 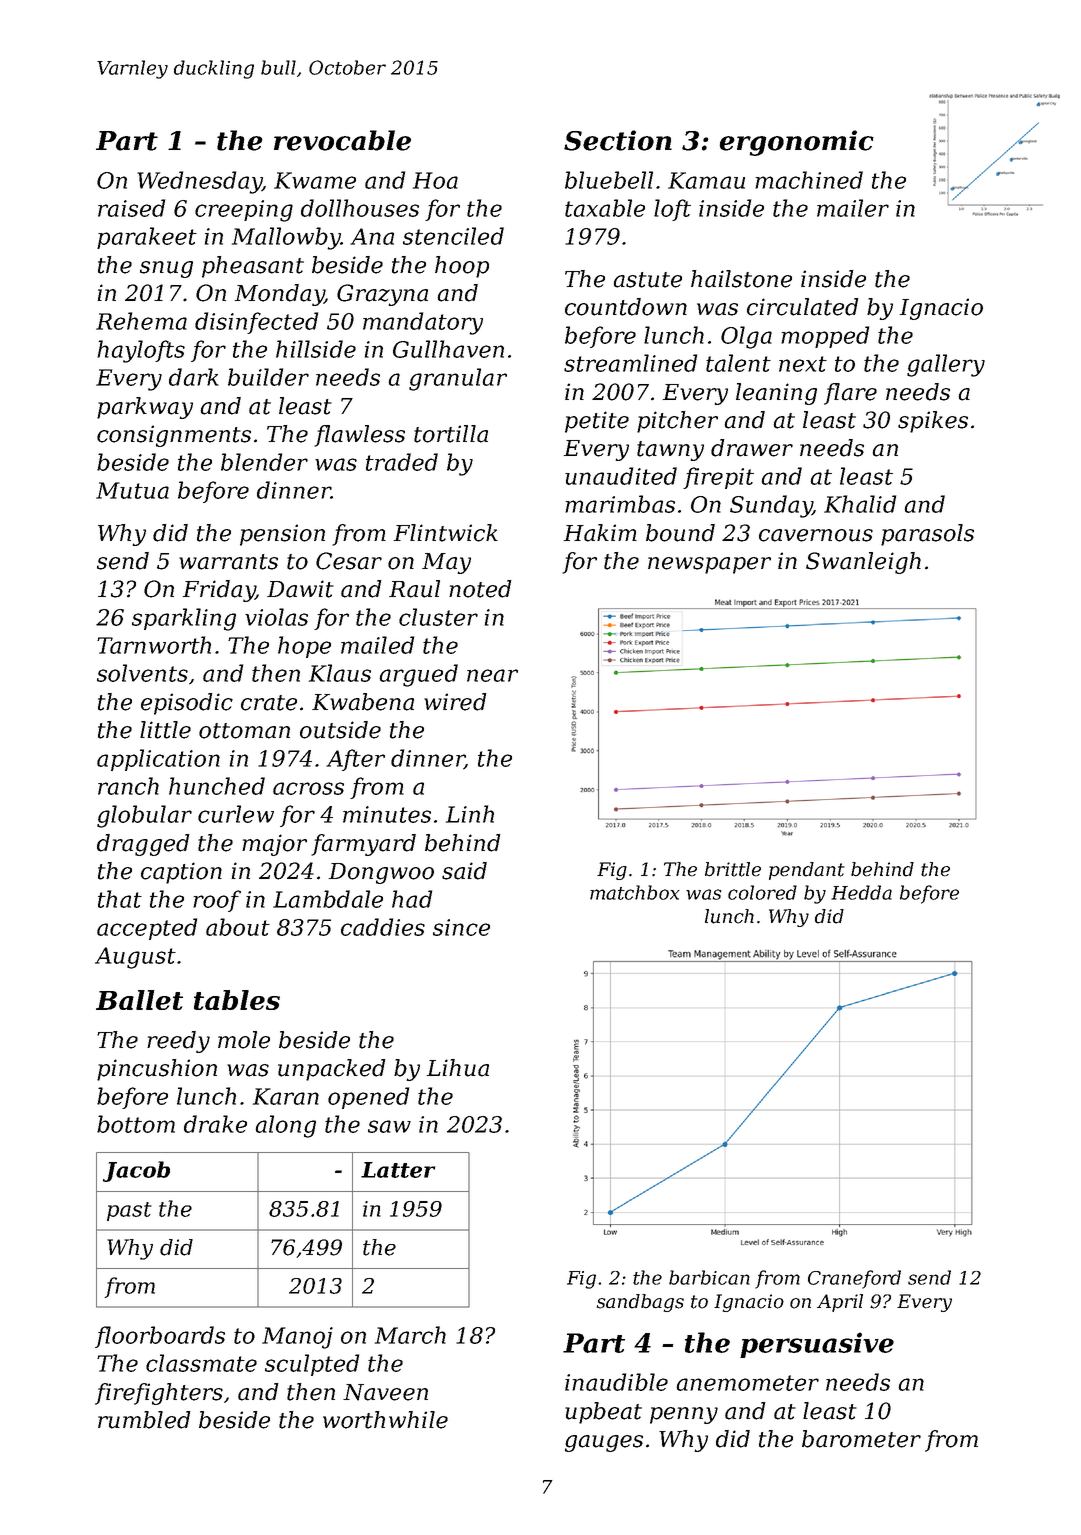 What do you see at coordinates (618, 140) in the screenshot?
I see `Section` at bounding box center [618, 140].
